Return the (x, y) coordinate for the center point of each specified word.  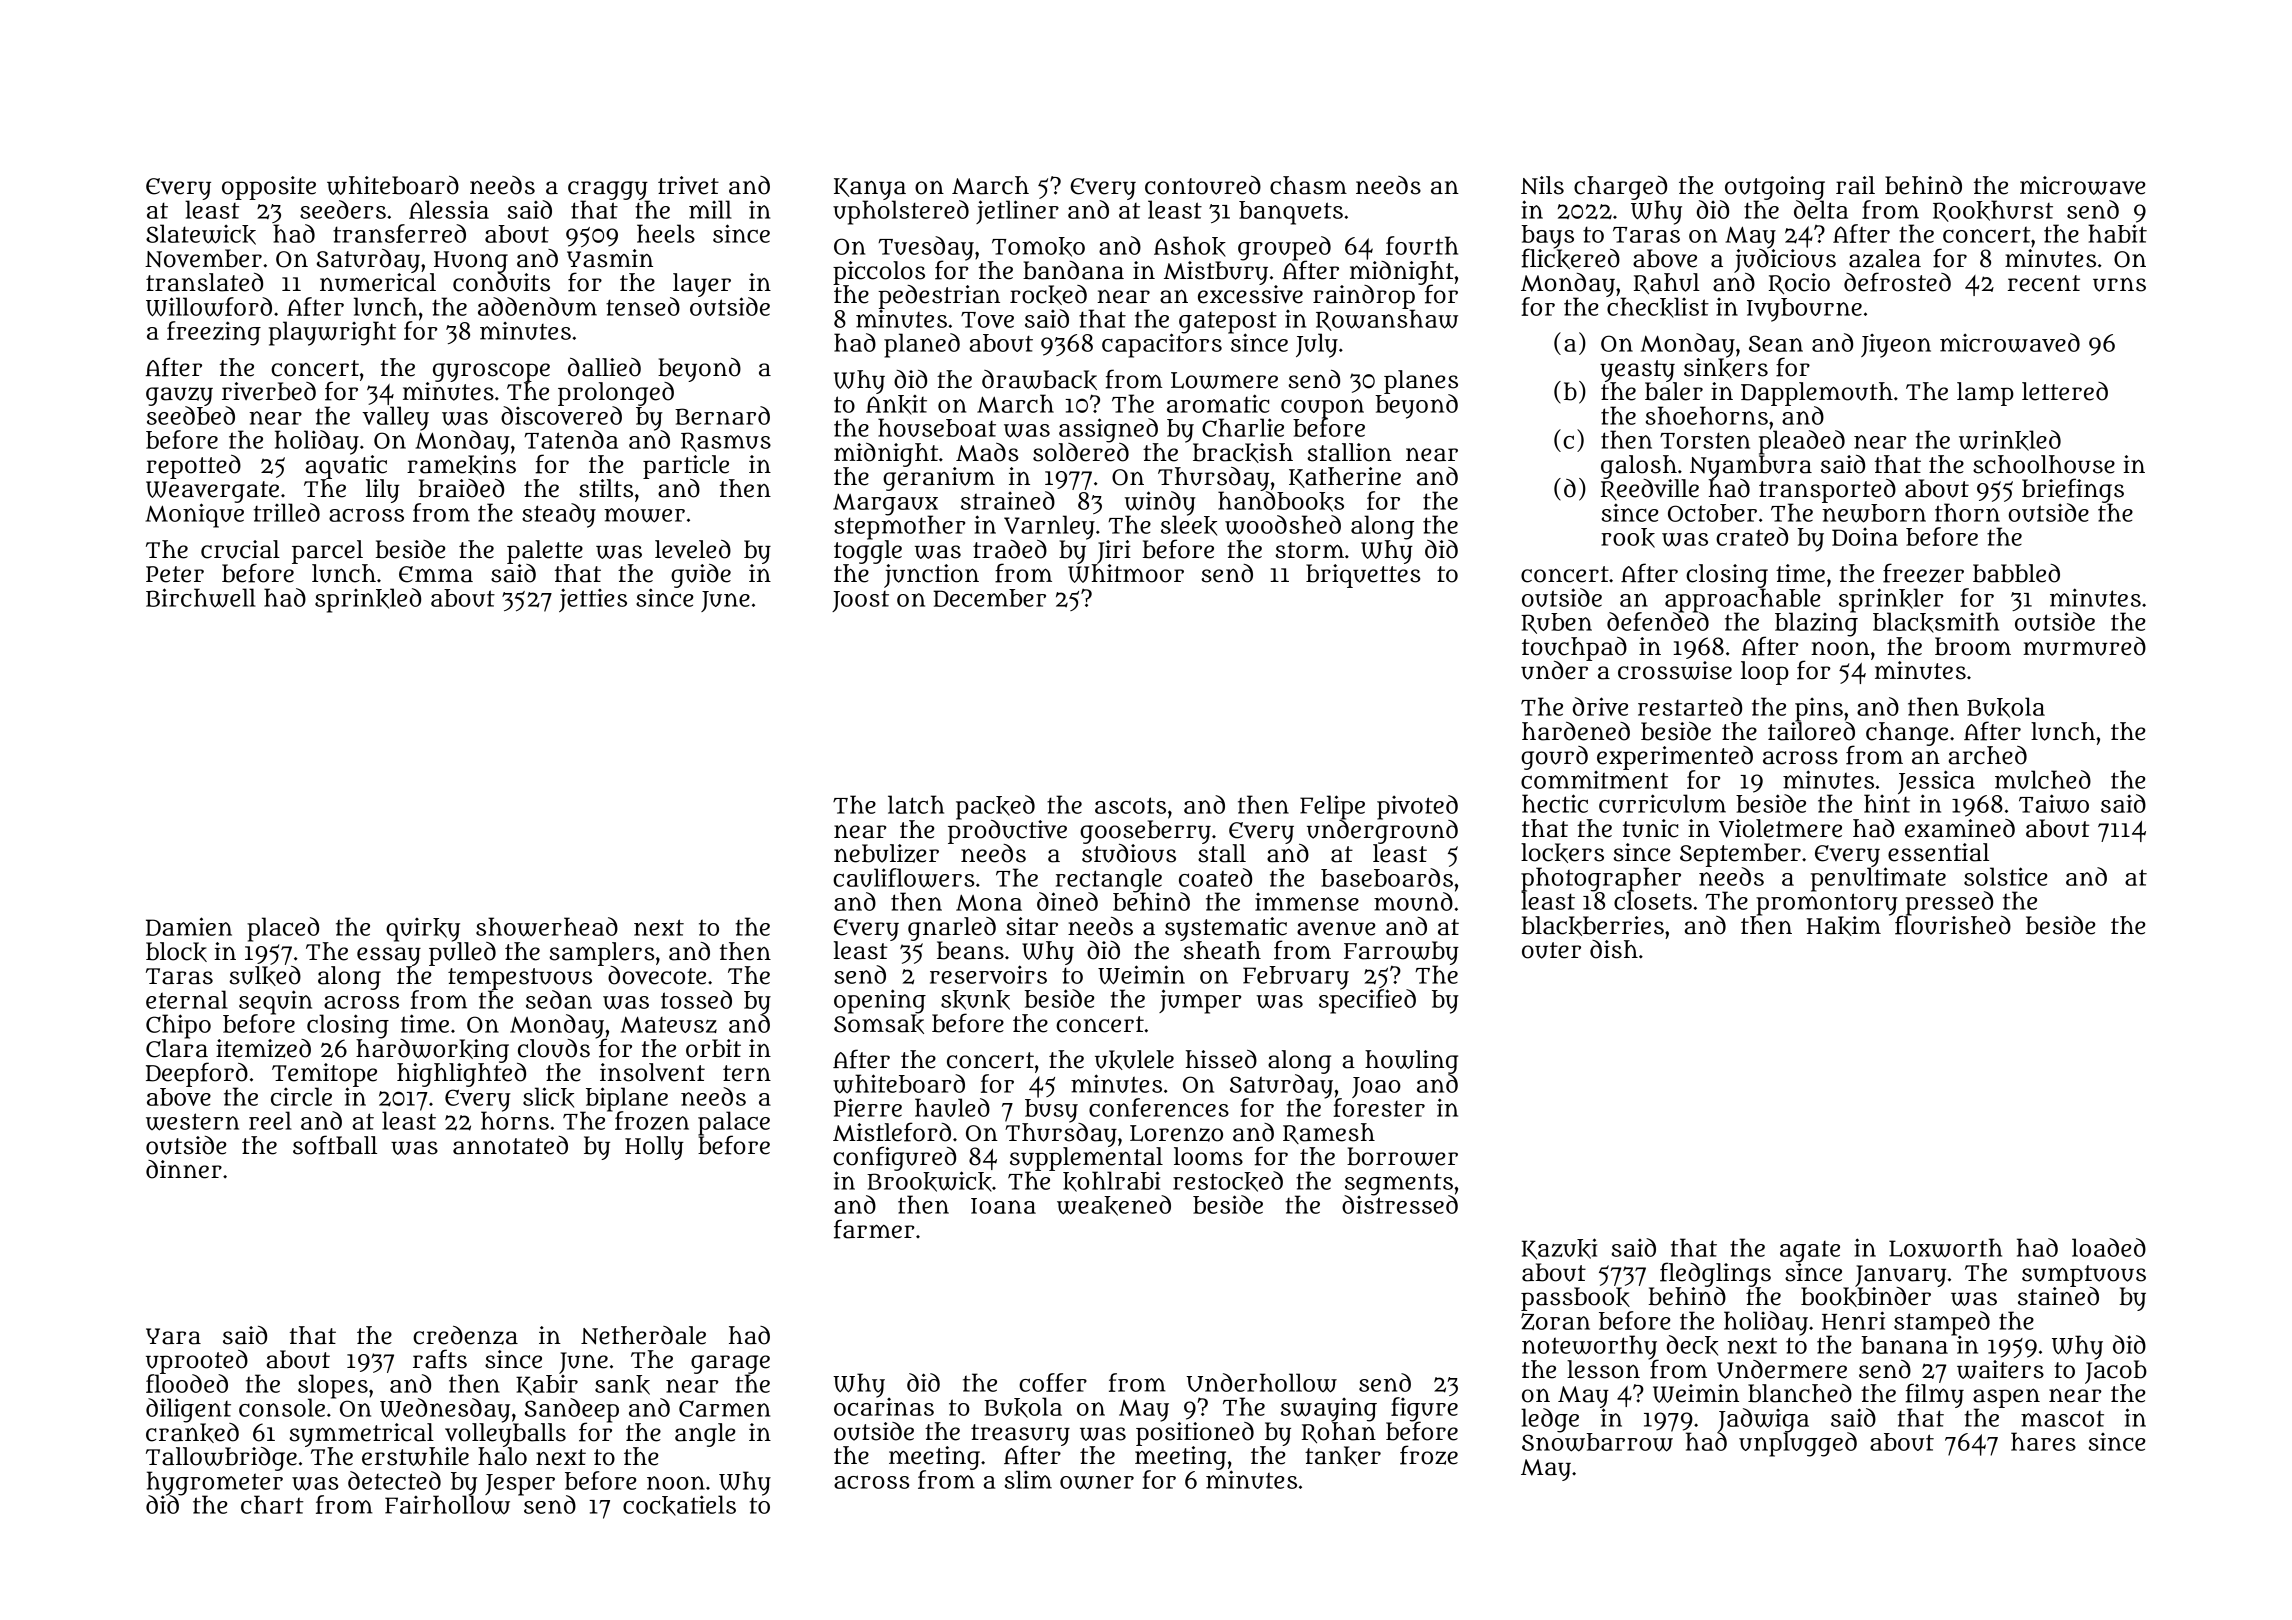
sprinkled (368, 600)
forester (1379, 1107)
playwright (332, 333)
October (1712, 513)
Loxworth (1945, 1248)
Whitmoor (1126, 573)
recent (2044, 283)
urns (2119, 284)
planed (922, 345)
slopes (333, 1386)
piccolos (879, 273)
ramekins (461, 465)
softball (335, 1145)
